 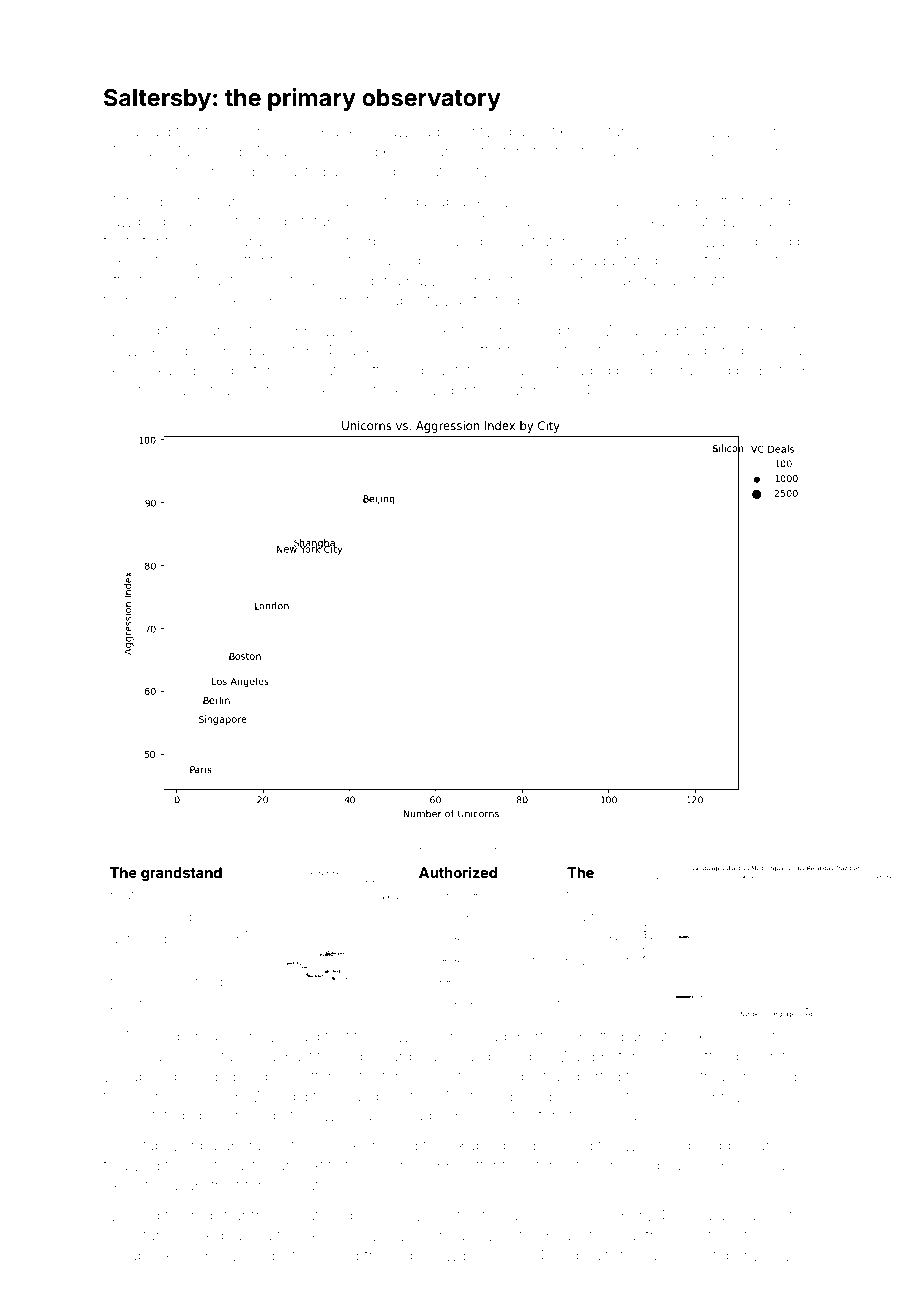 What do you see at coordinates (478, 133) in the page?
I see `prioritized` at bounding box center [478, 133].
